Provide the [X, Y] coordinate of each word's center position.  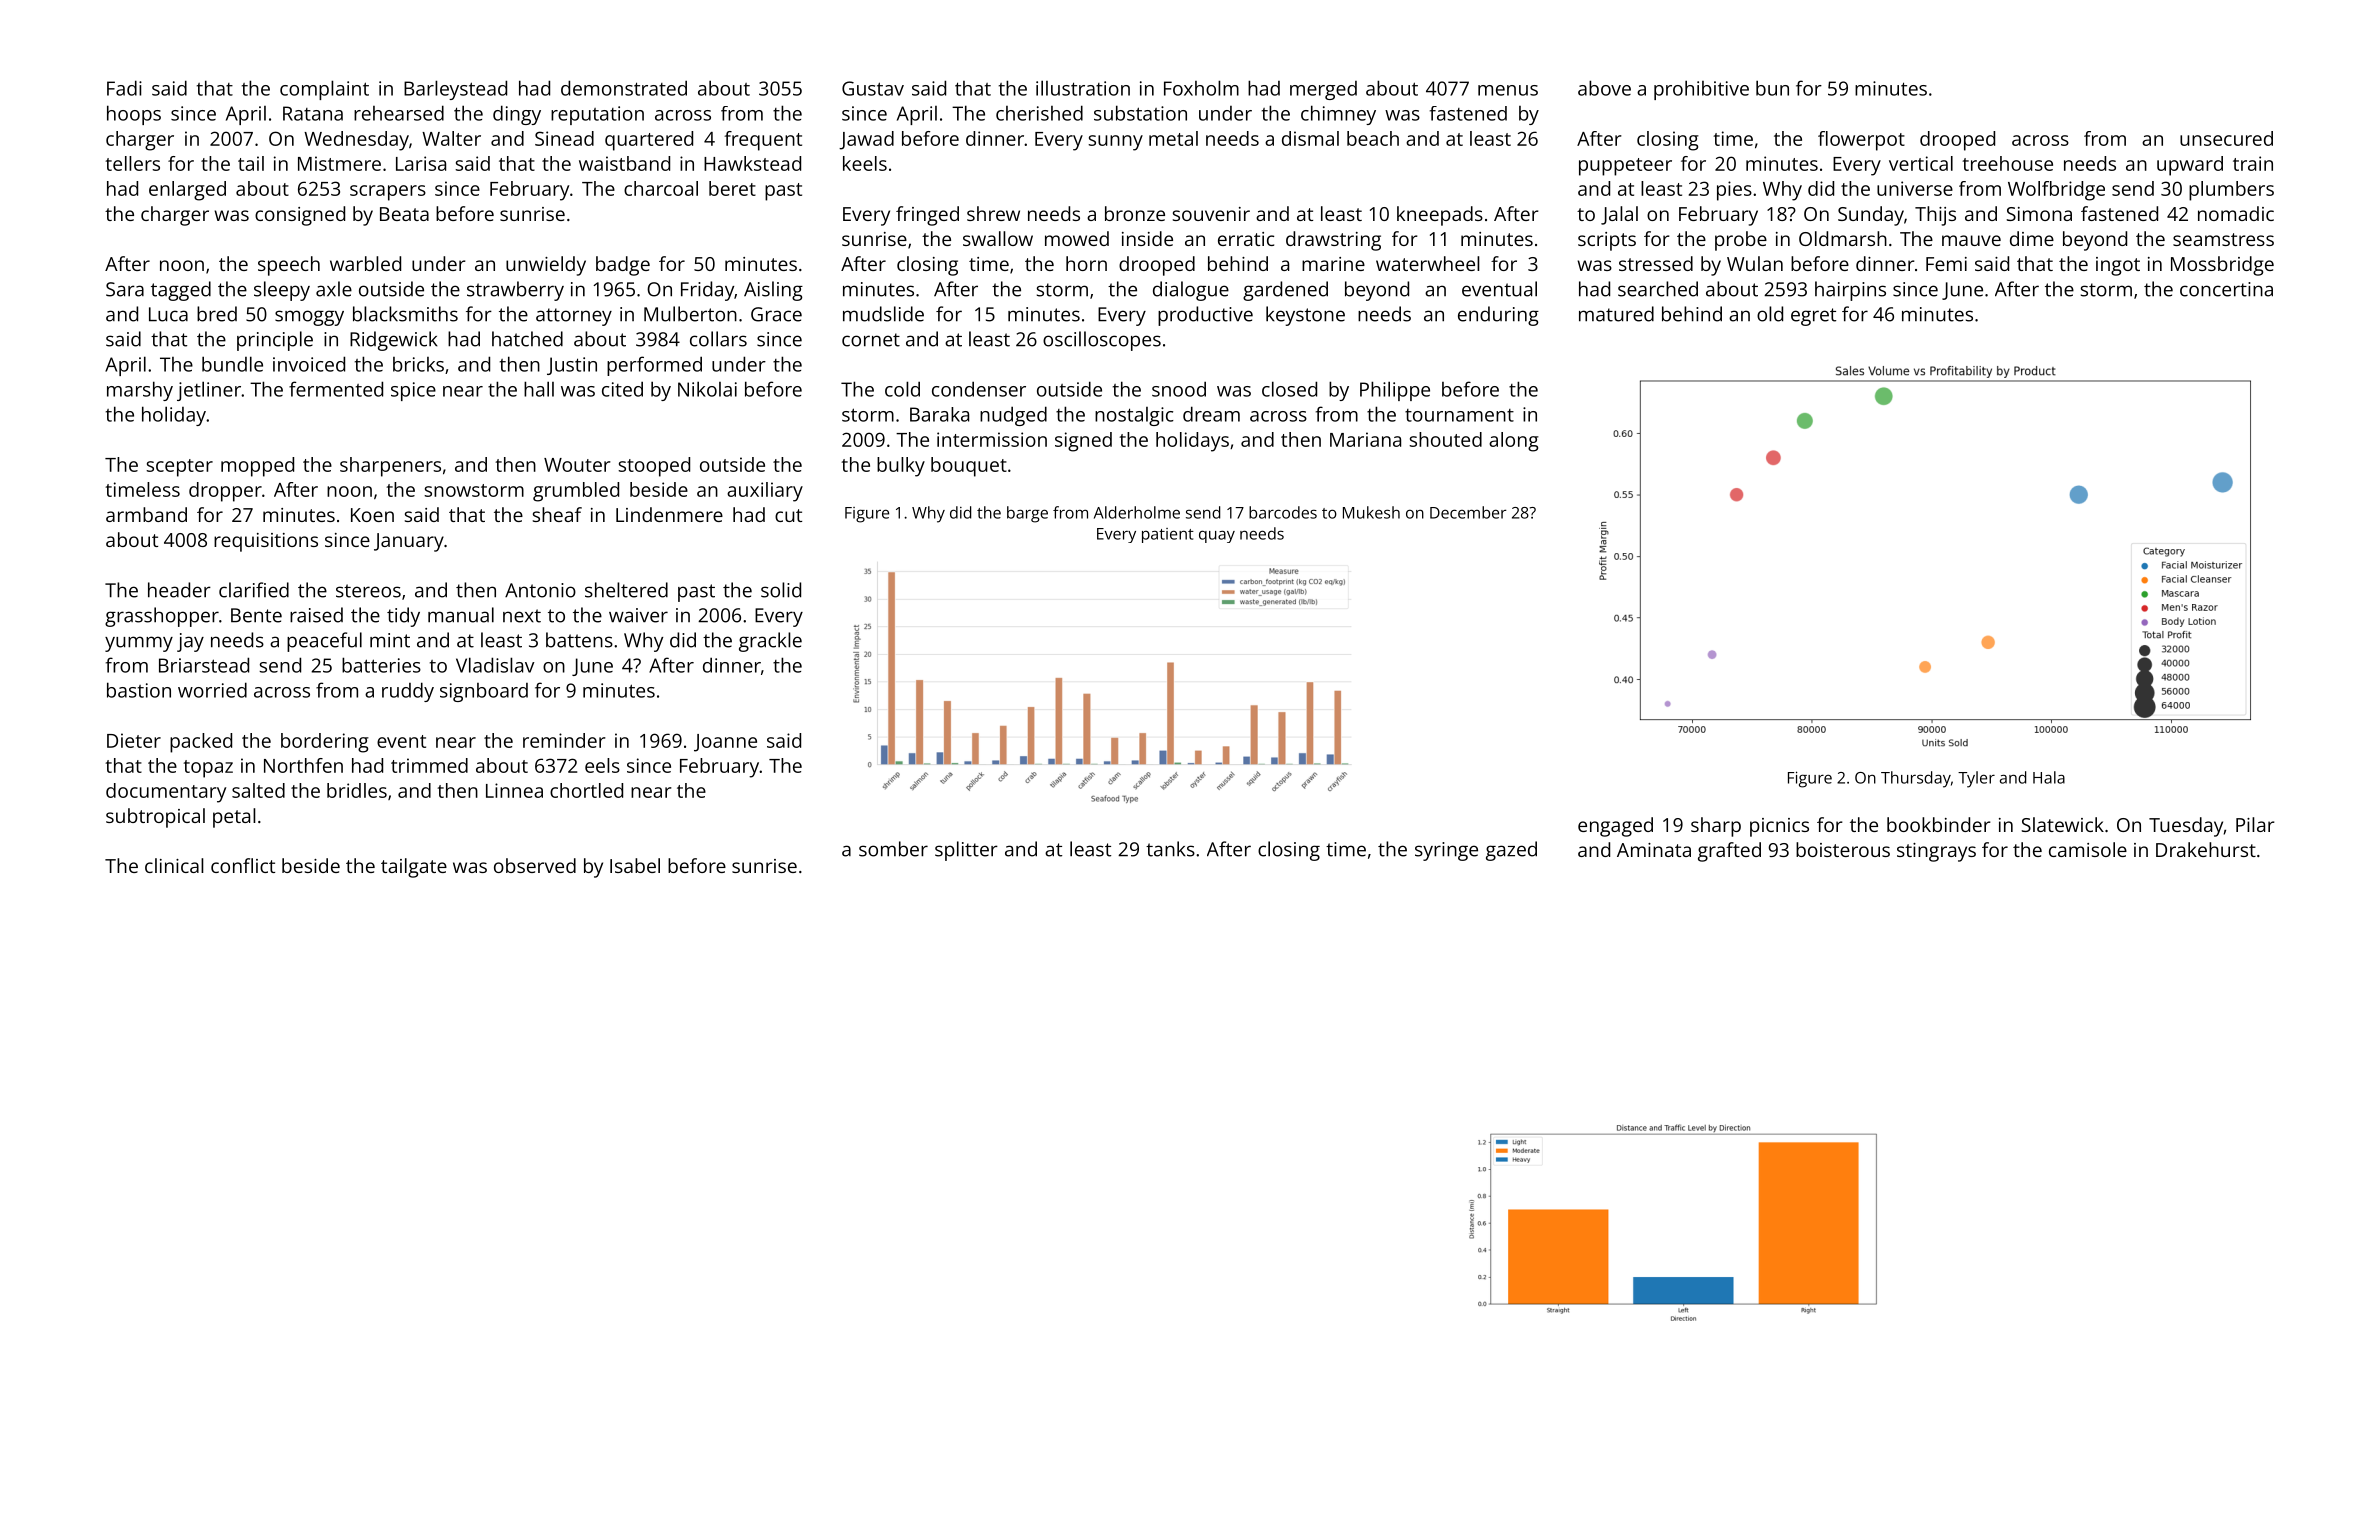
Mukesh [1371, 512]
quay [1217, 536]
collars [718, 339]
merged [1323, 90]
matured [1616, 314]
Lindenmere [669, 514]
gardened [1285, 291]
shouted [1445, 439]
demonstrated [624, 88]
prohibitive [1701, 90]
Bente [256, 615]
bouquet [969, 467]
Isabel [635, 865]
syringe [1446, 851]
